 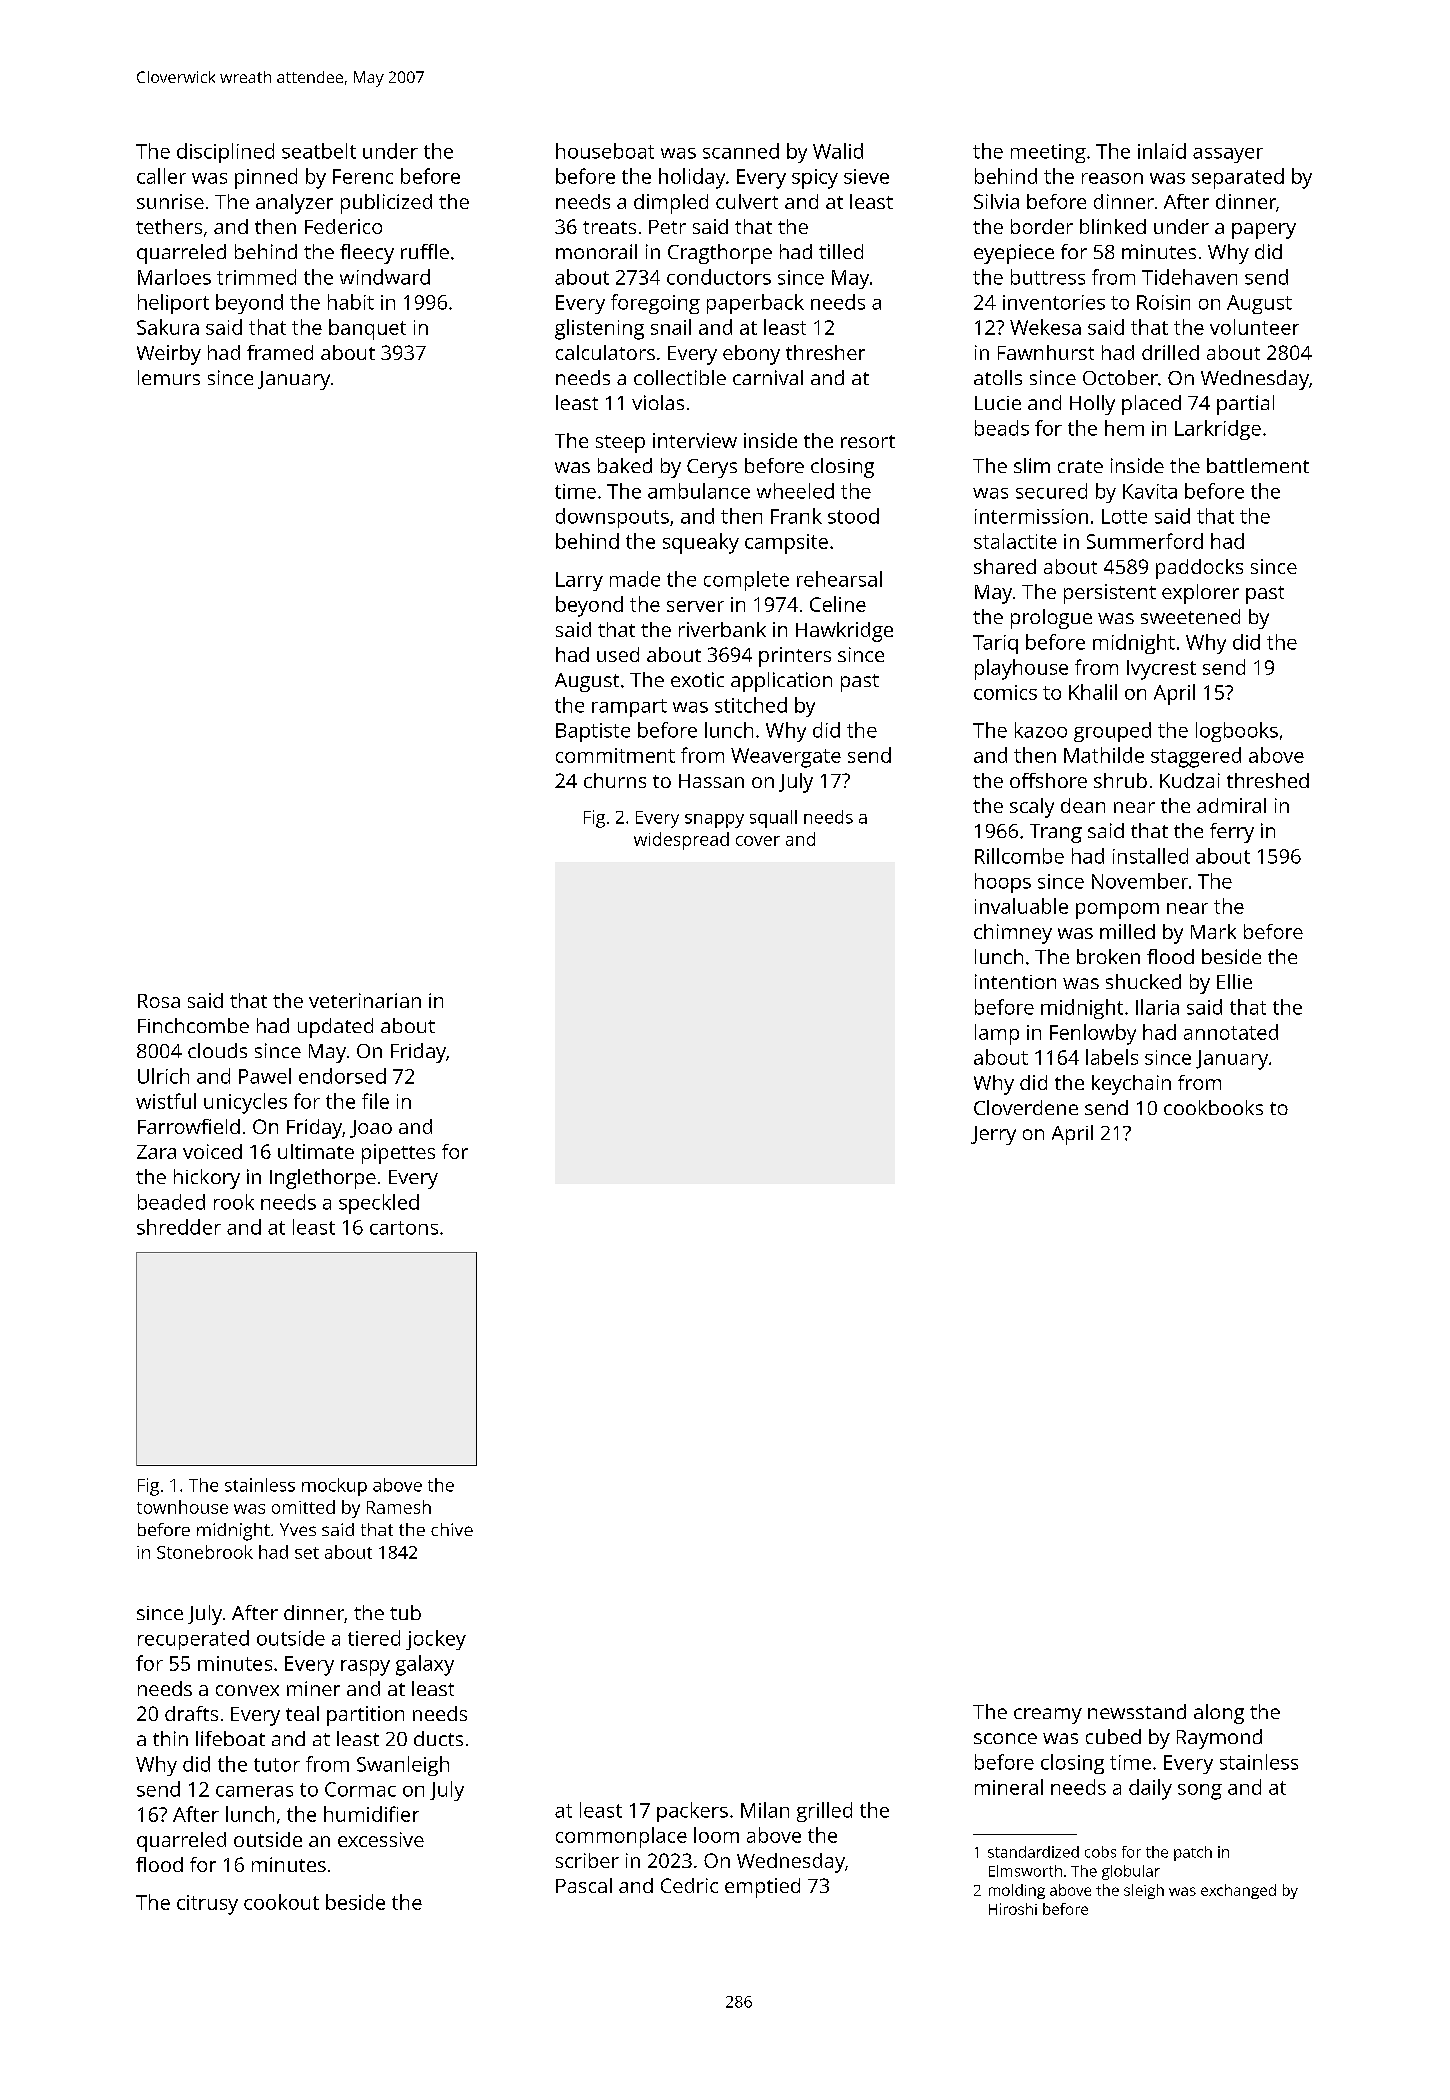 I want to click on ferry, so click(x=1232, y=833).
